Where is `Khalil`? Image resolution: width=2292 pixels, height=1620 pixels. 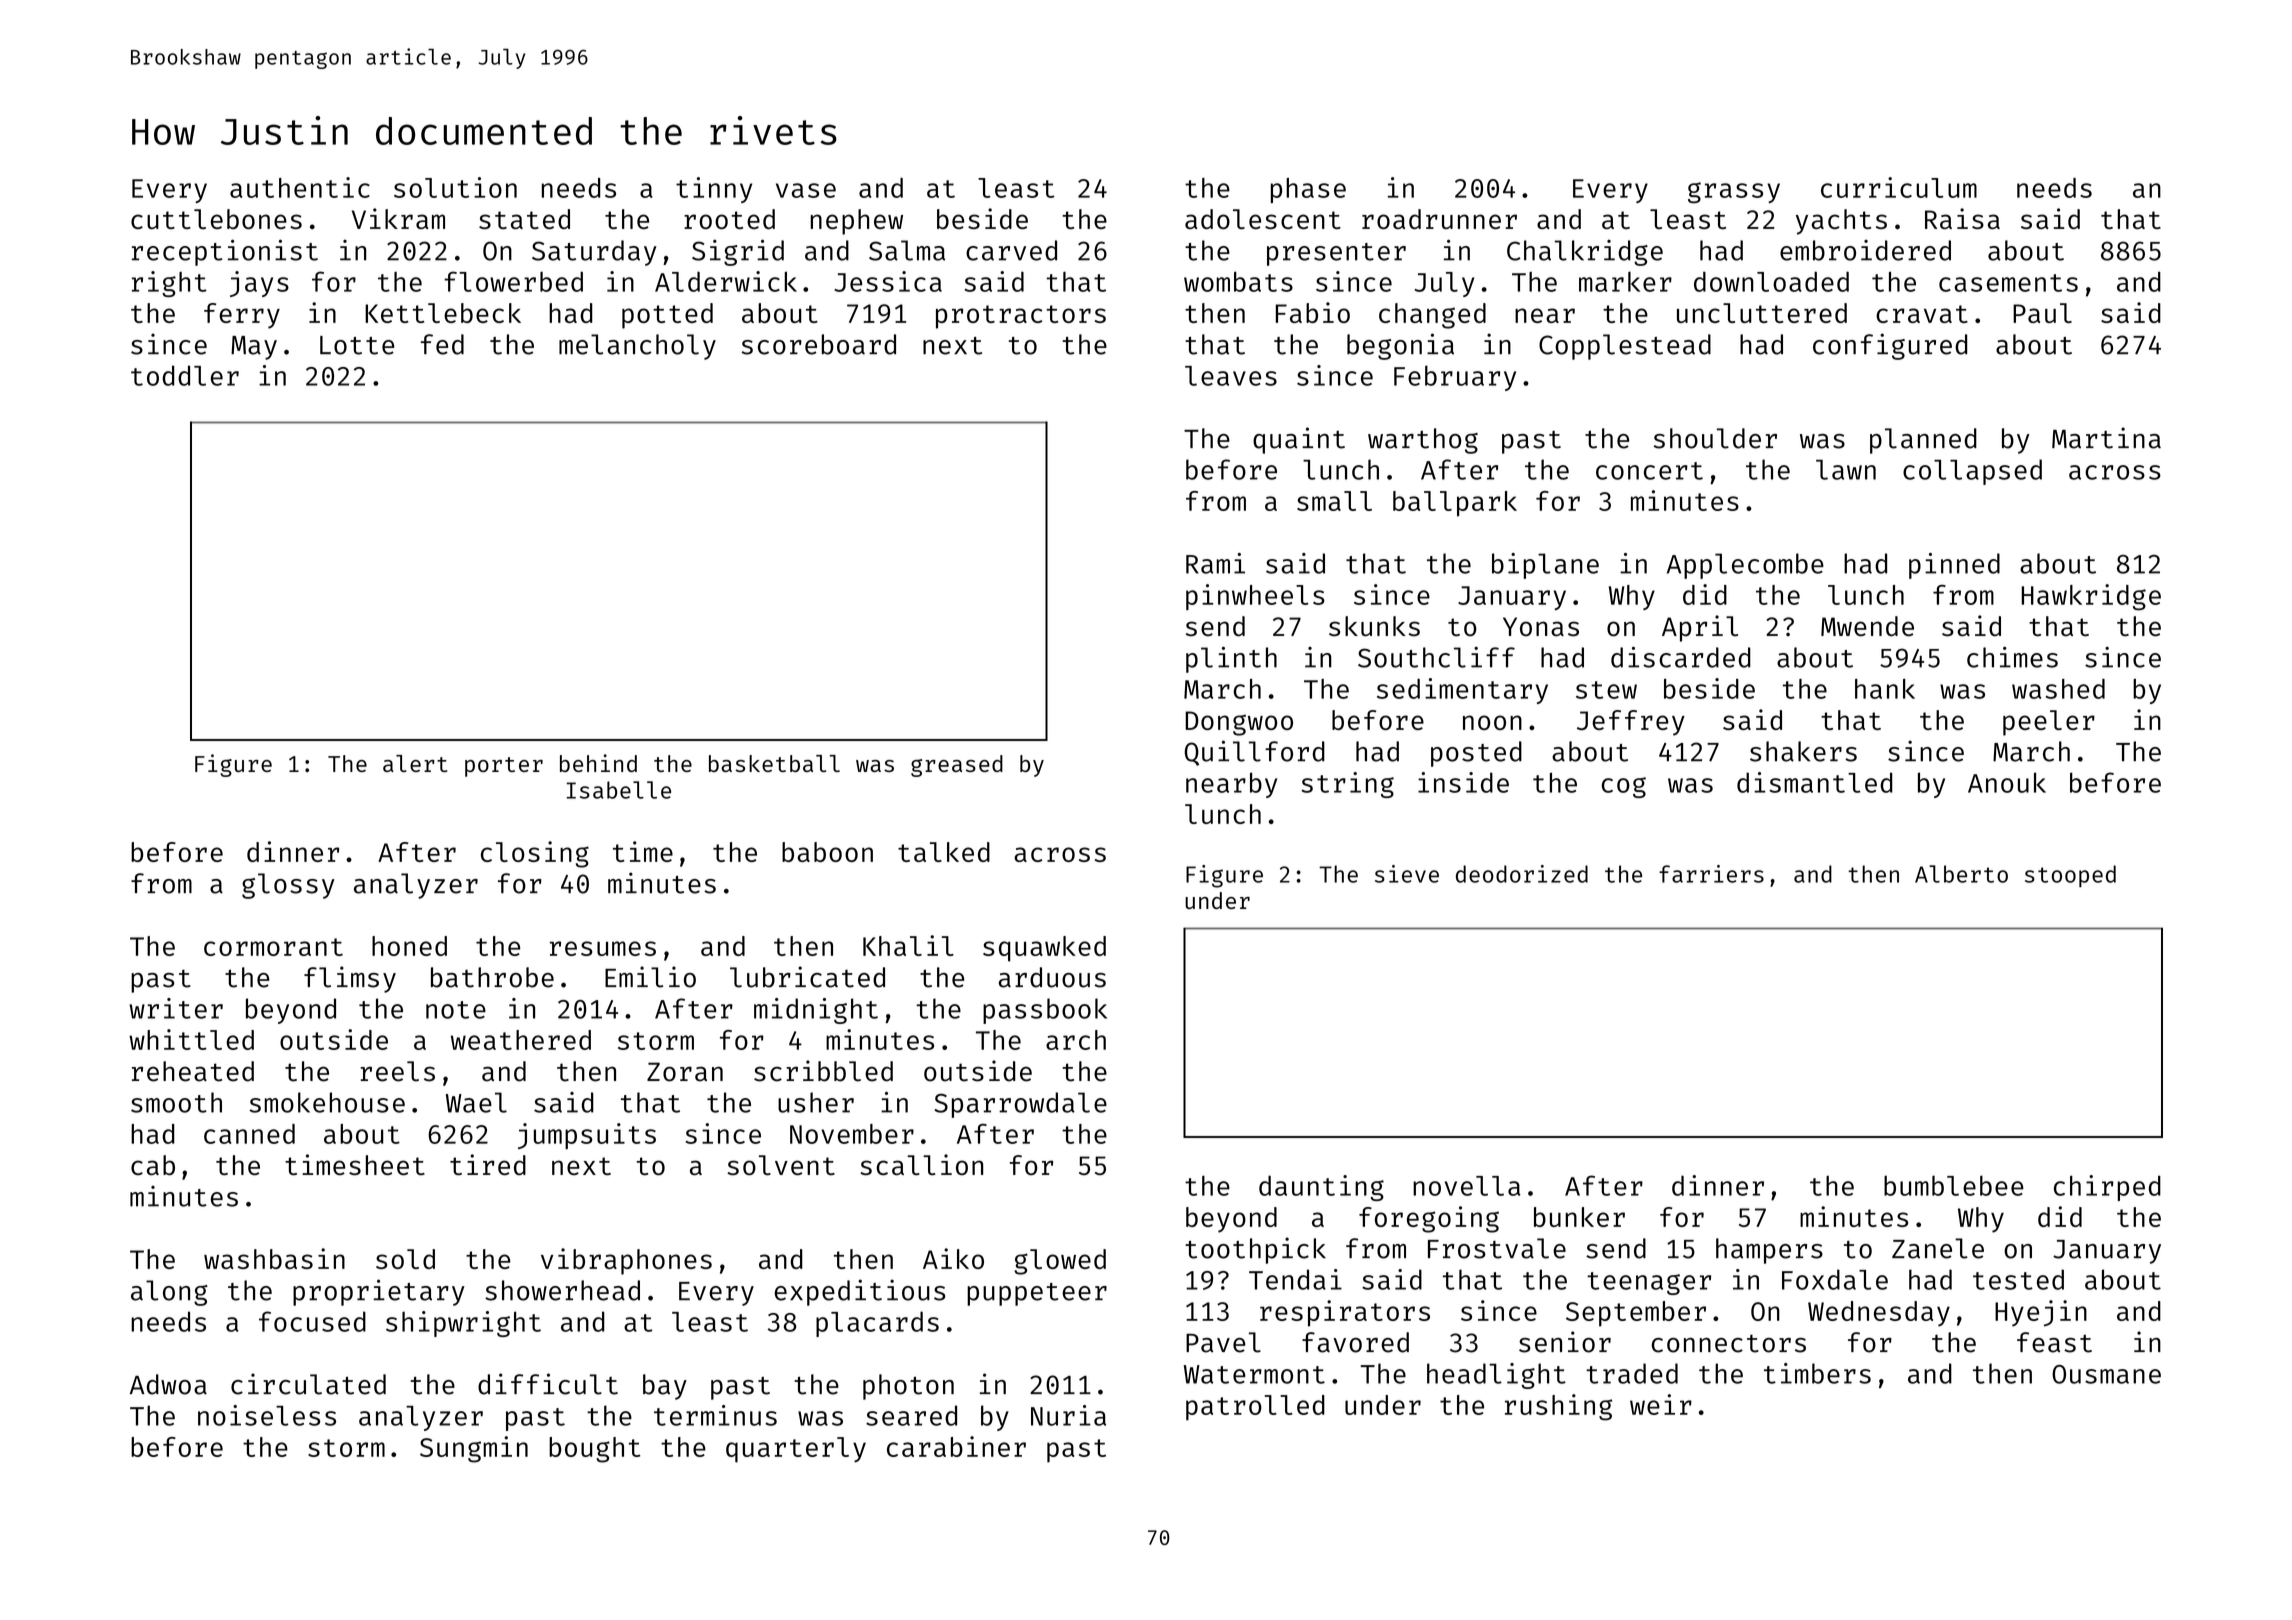 Khalil is located at coordinates (908, 945).
